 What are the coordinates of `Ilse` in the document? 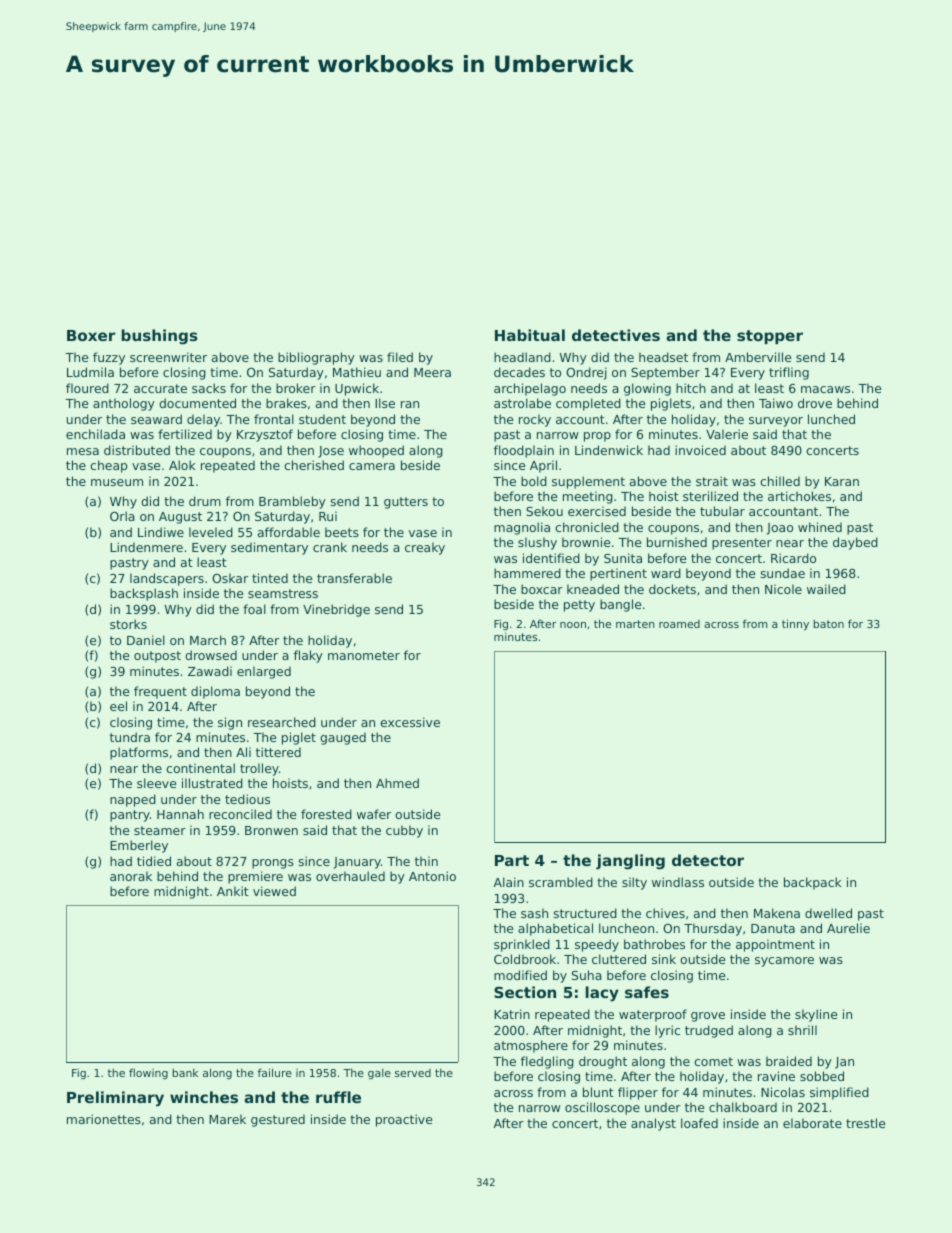 It's located at (385, 403).
